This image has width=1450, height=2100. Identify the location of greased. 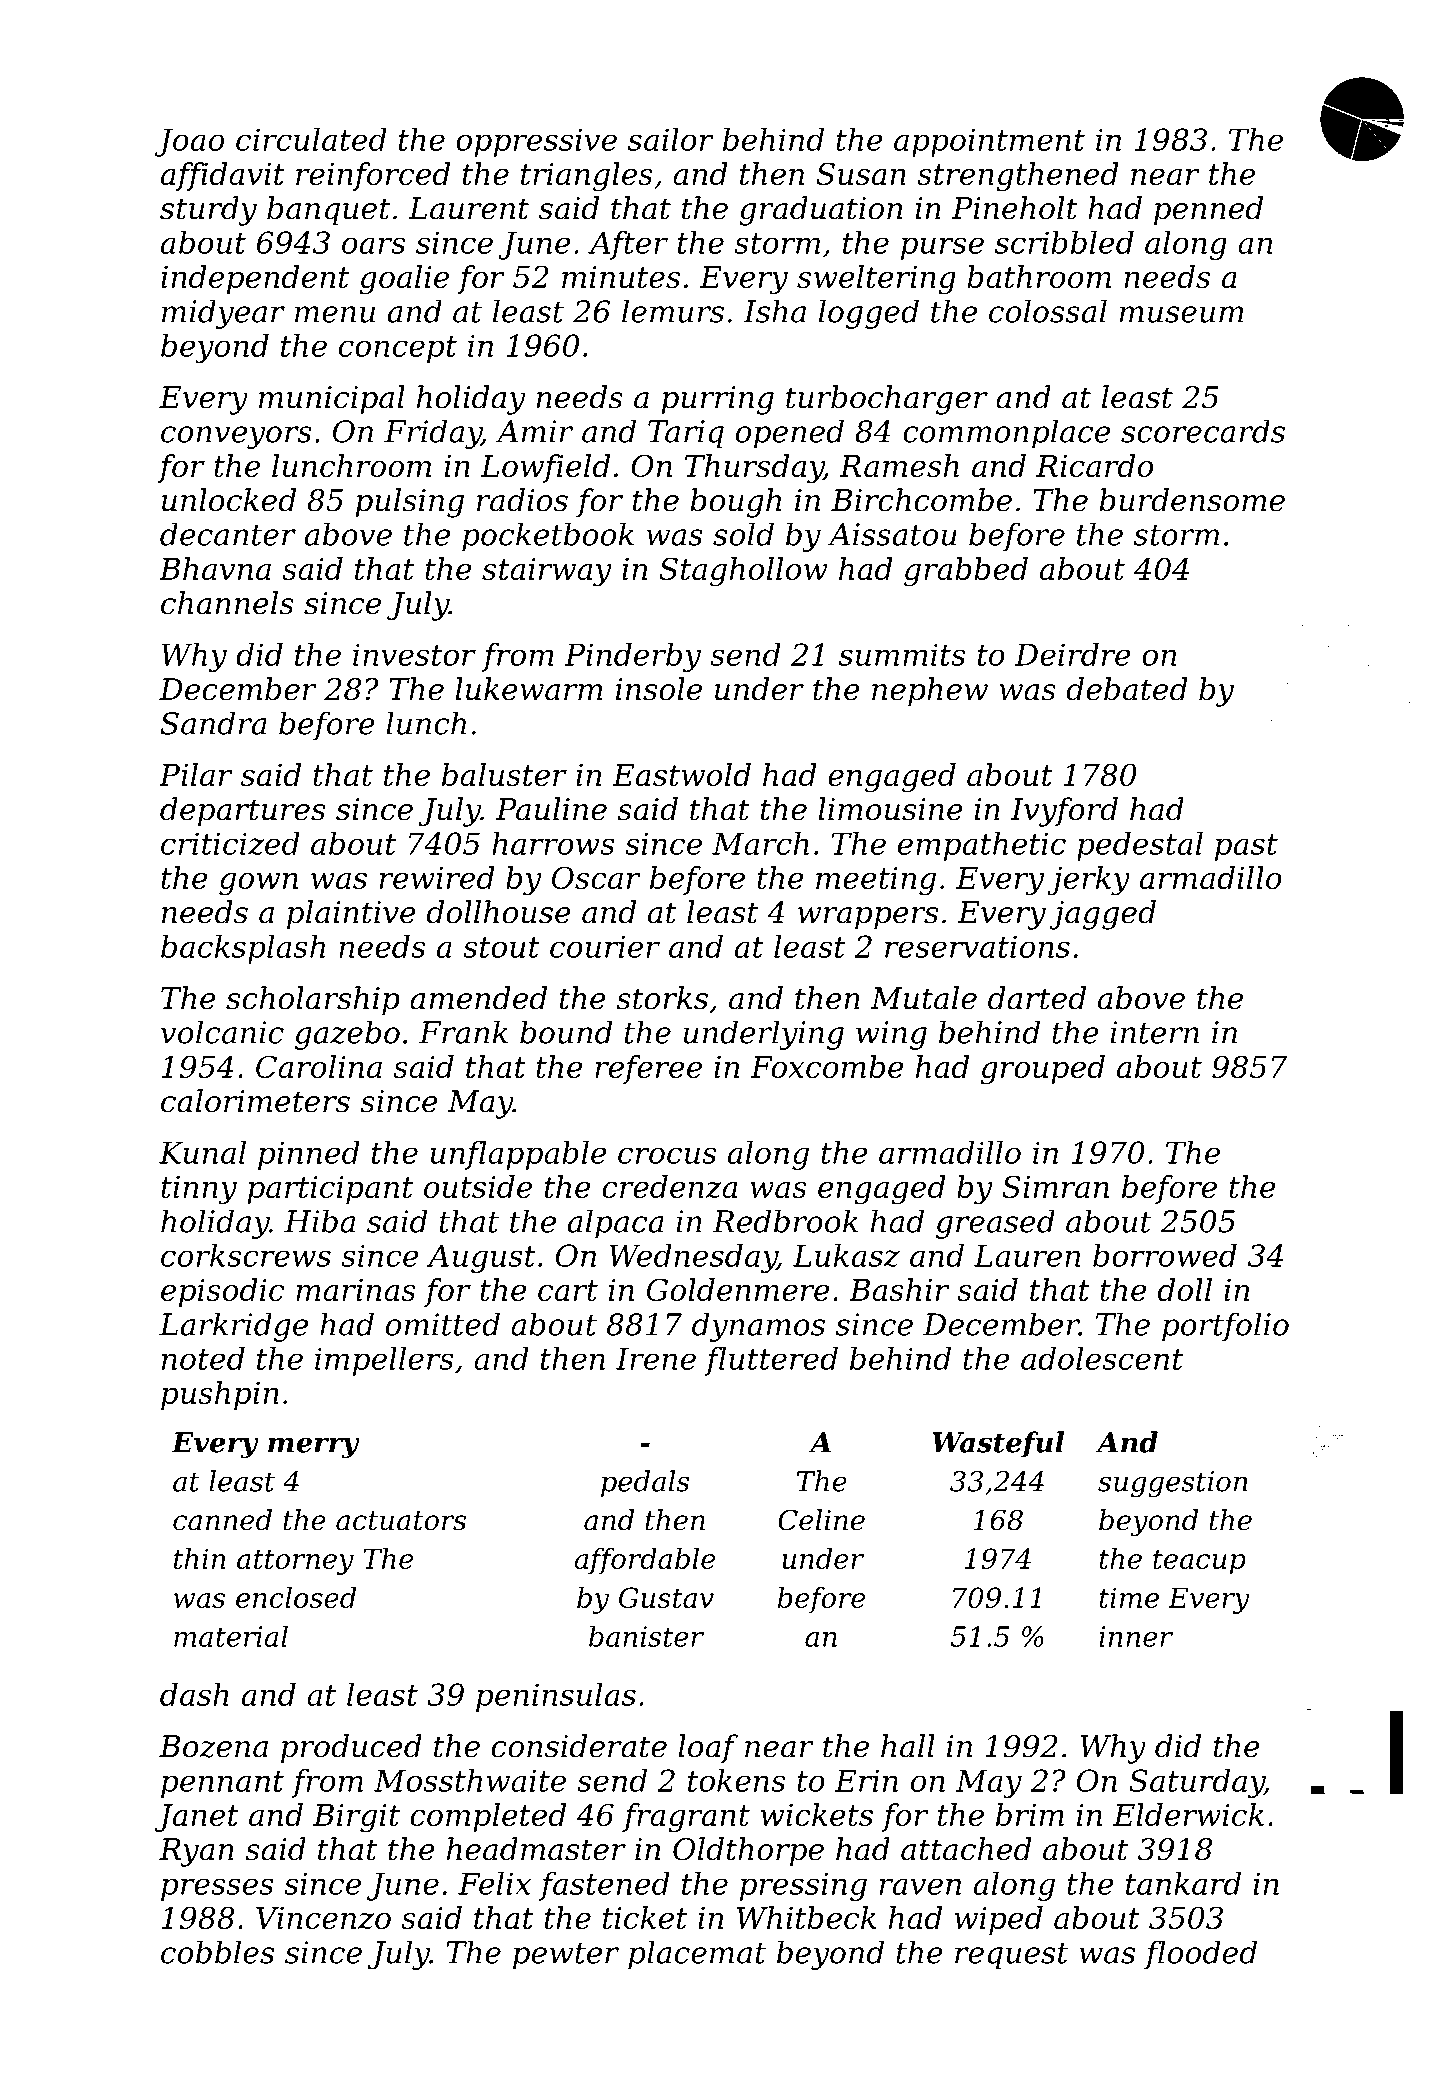
(995, 1224).
